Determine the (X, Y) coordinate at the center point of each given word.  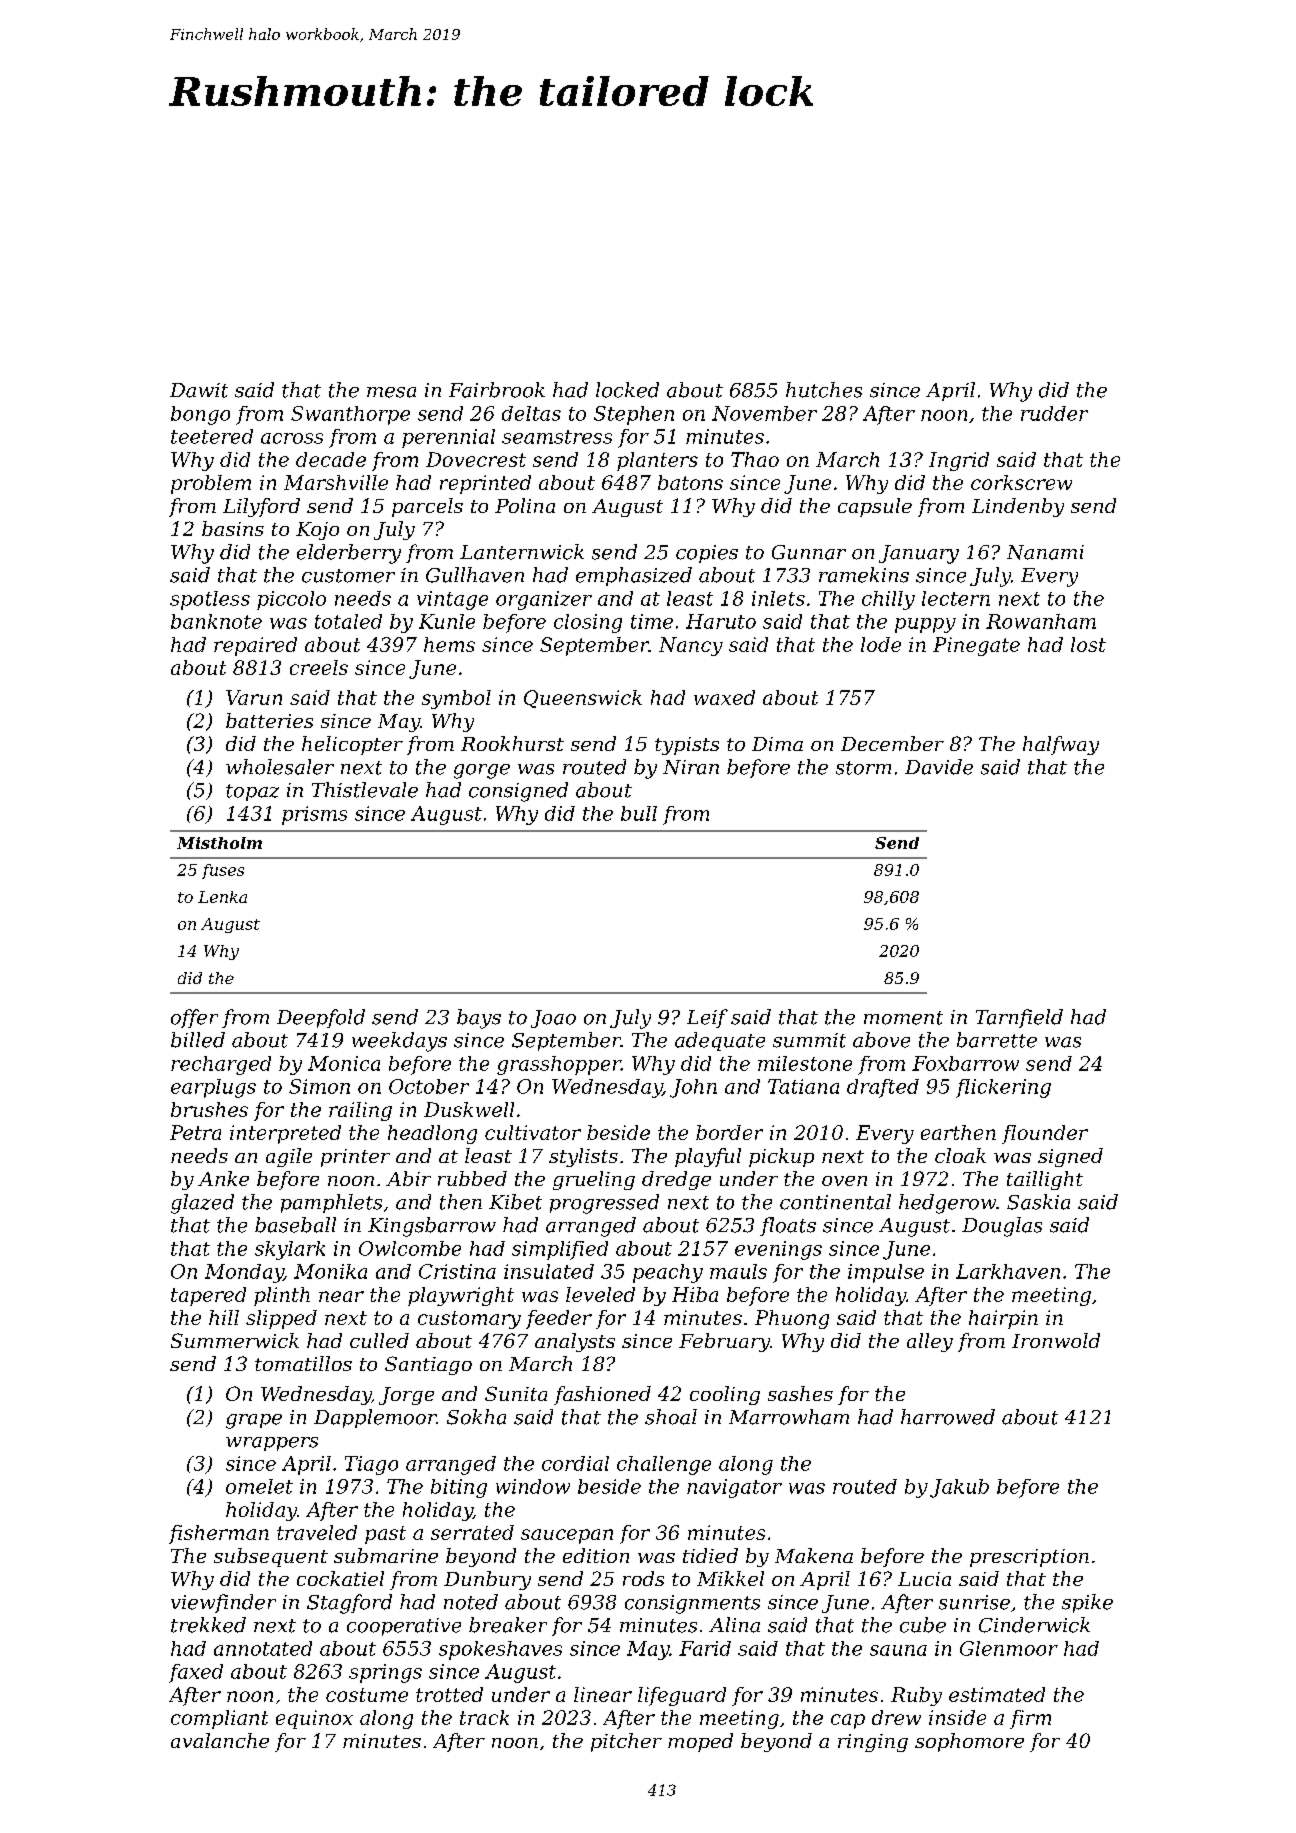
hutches (824, 390)
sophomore (969, 1742)
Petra (195, 1132)
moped (700, 1742)
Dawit (199, 390)
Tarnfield (1019, 1018)
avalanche (220, 1740)
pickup (781, 1157)
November (764, 413)
